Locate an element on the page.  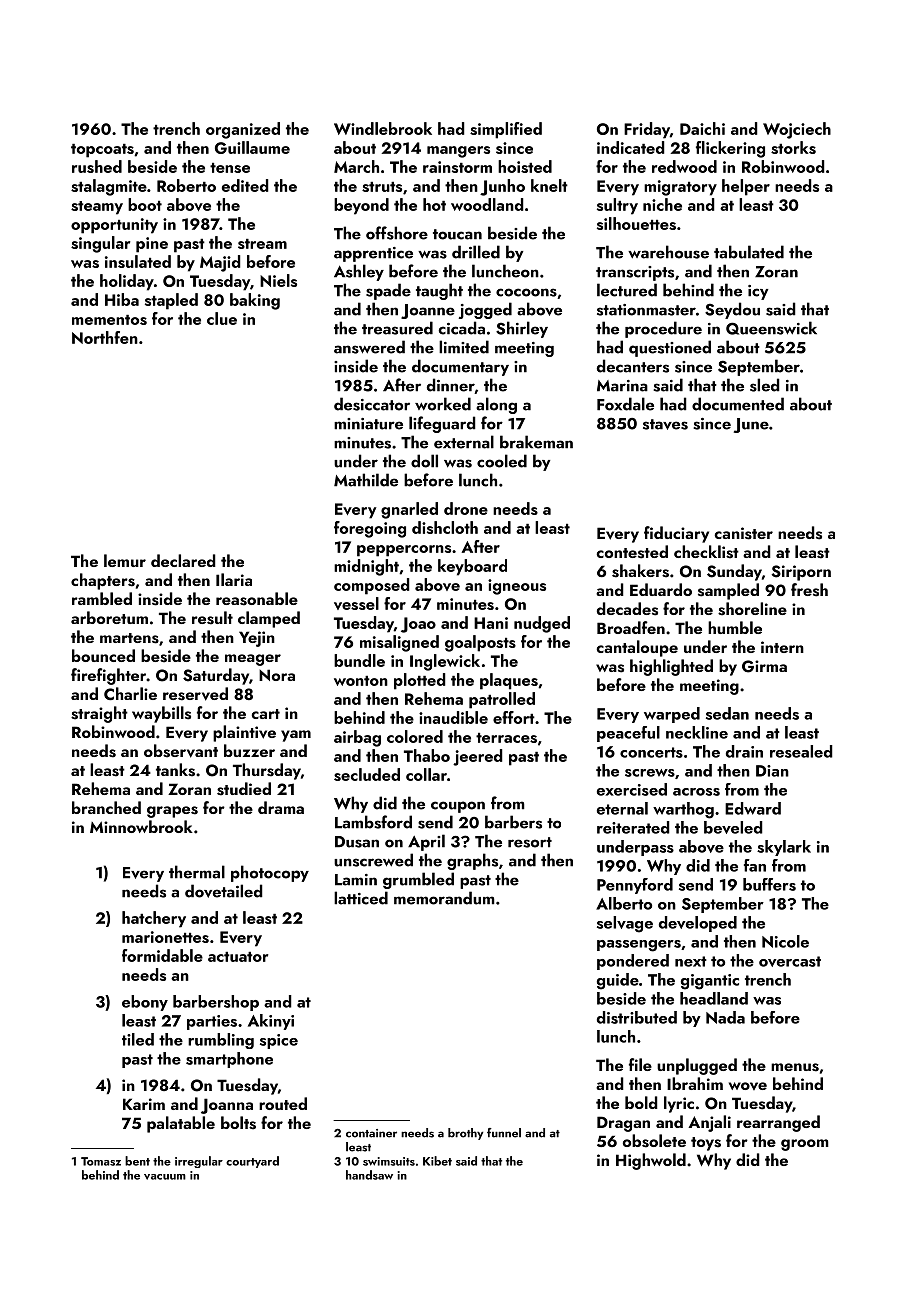
menus is located at coordinates (795, 1067).
